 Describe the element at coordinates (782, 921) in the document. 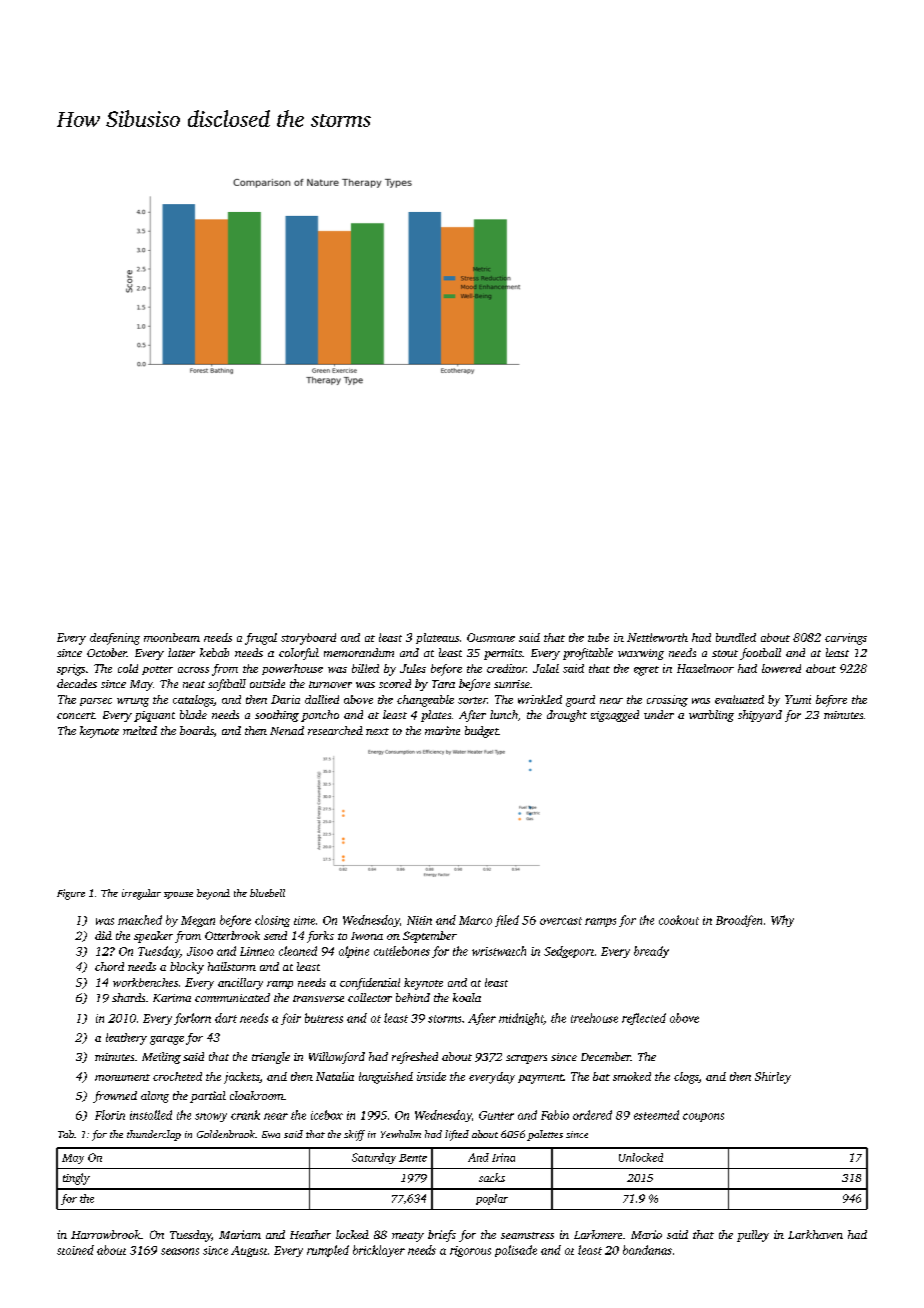

I see `Why` at that location.
